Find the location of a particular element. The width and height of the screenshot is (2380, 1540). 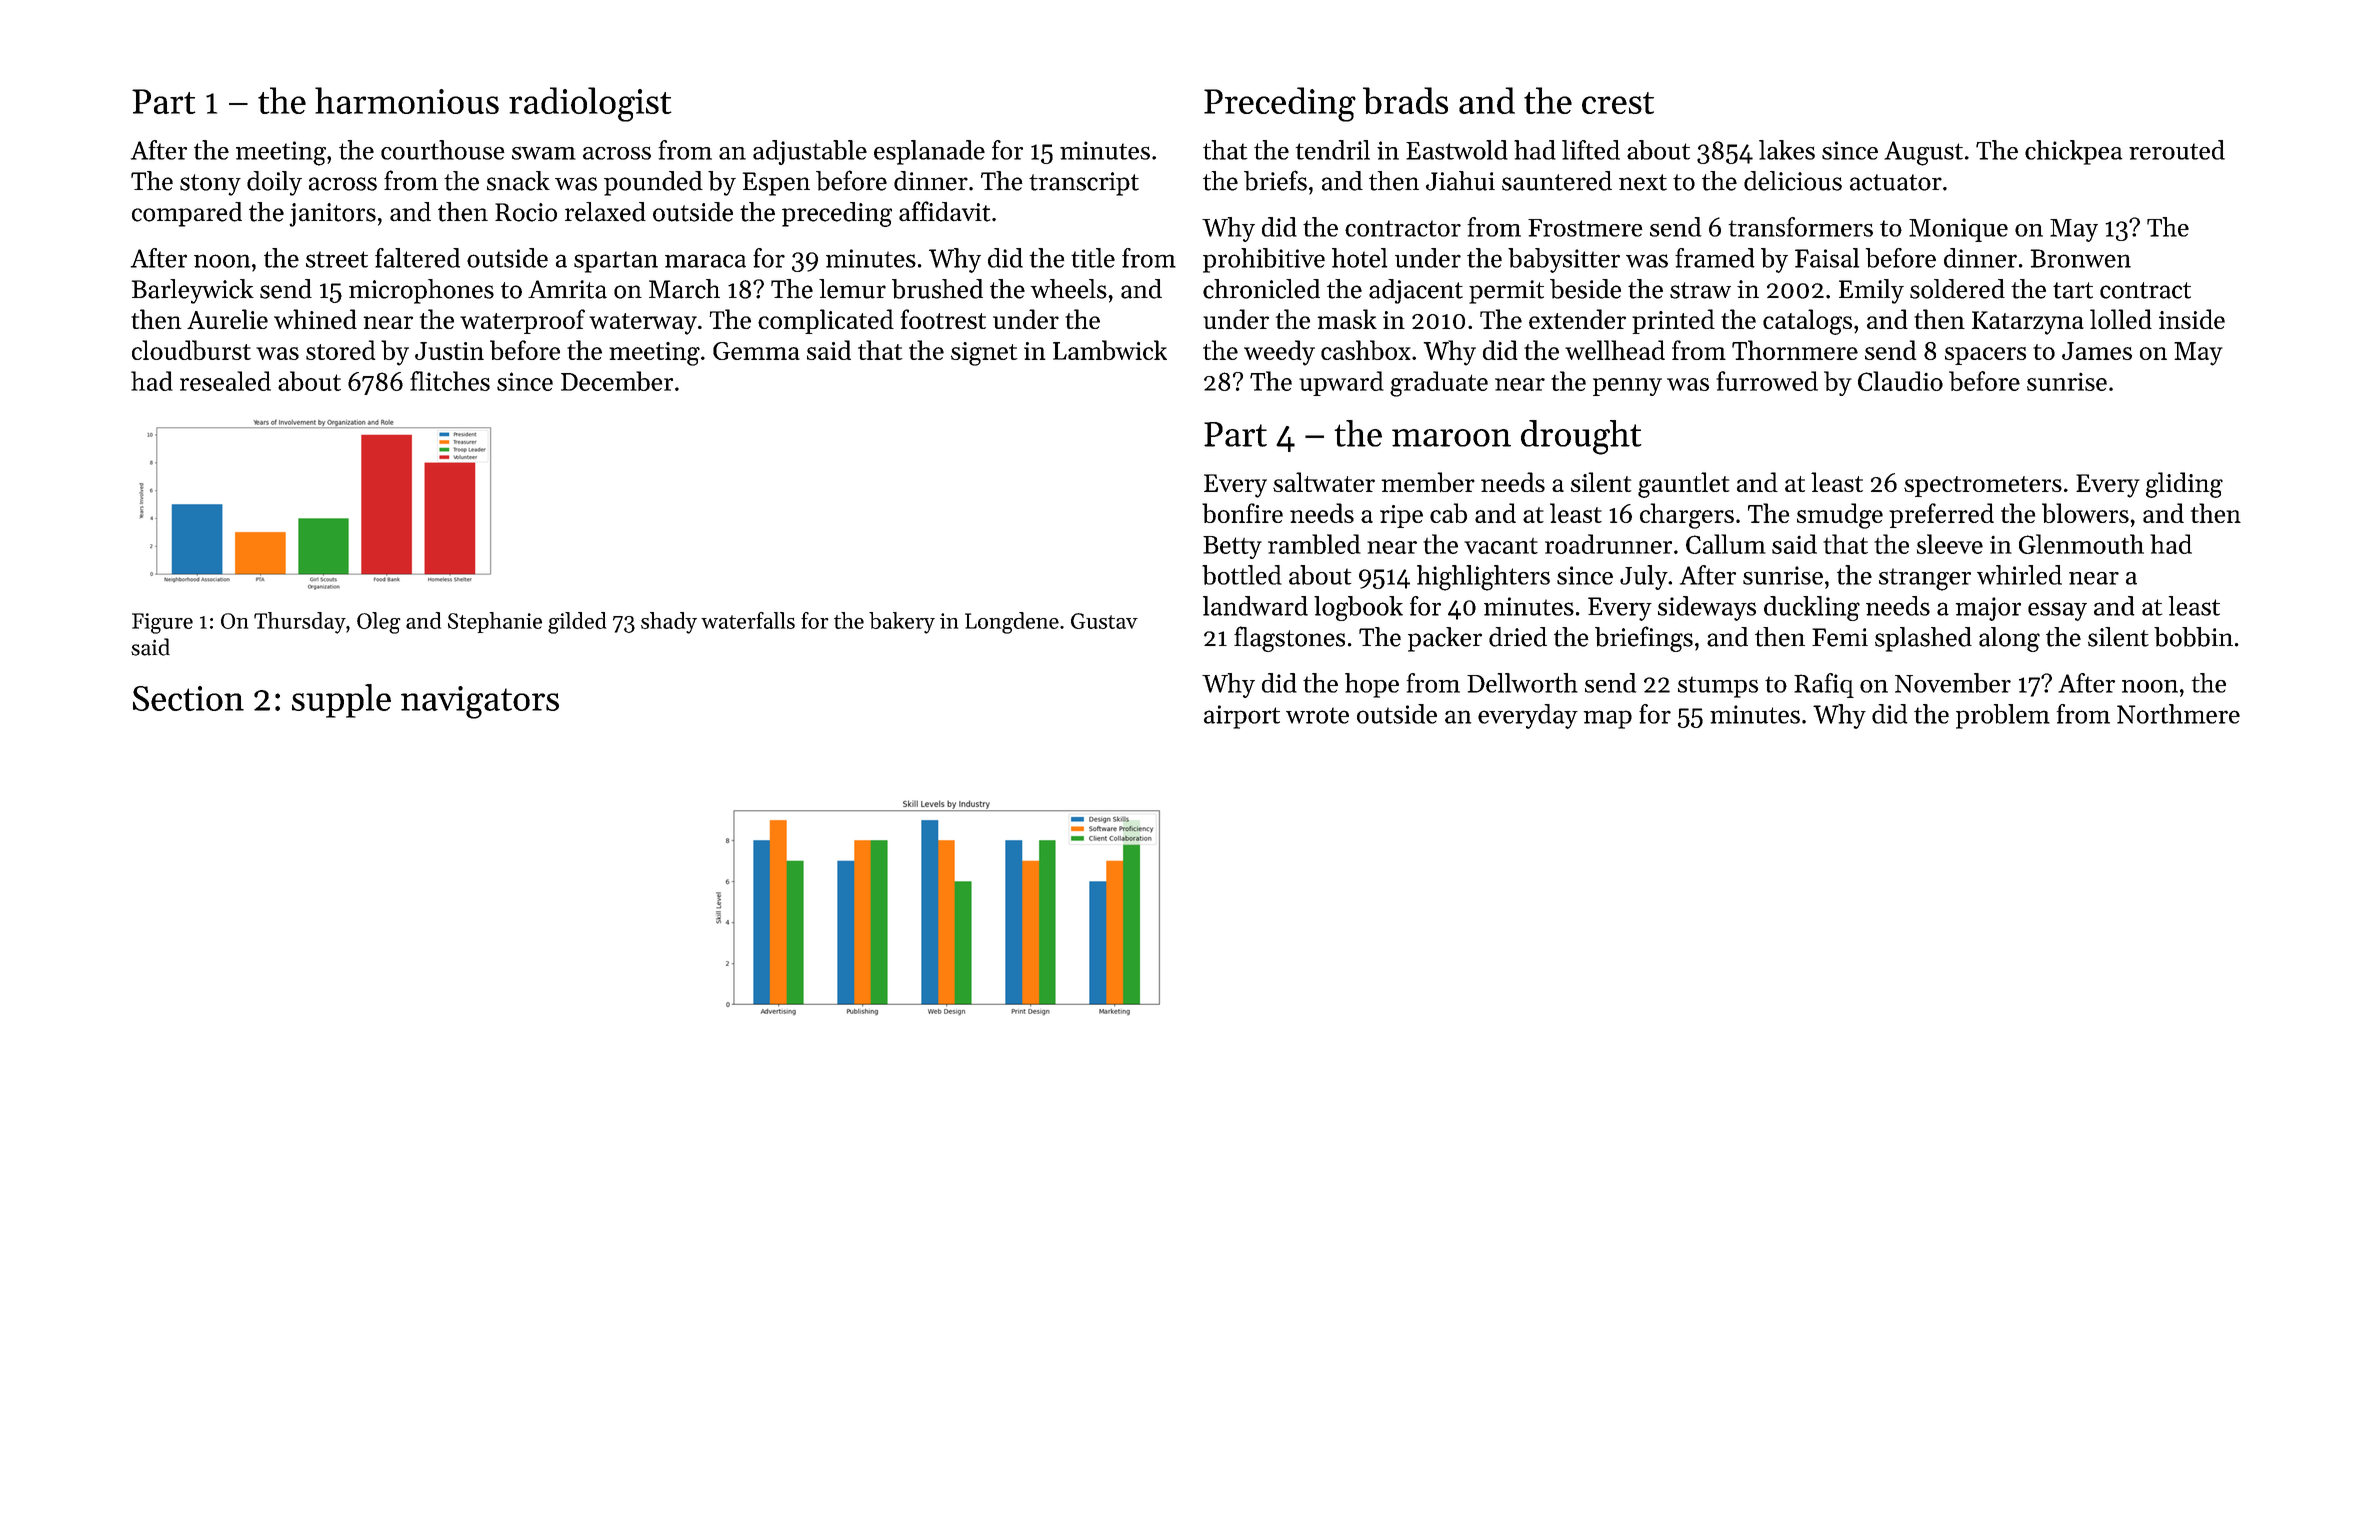

saltwater is located at coordinates (1324, 482).
